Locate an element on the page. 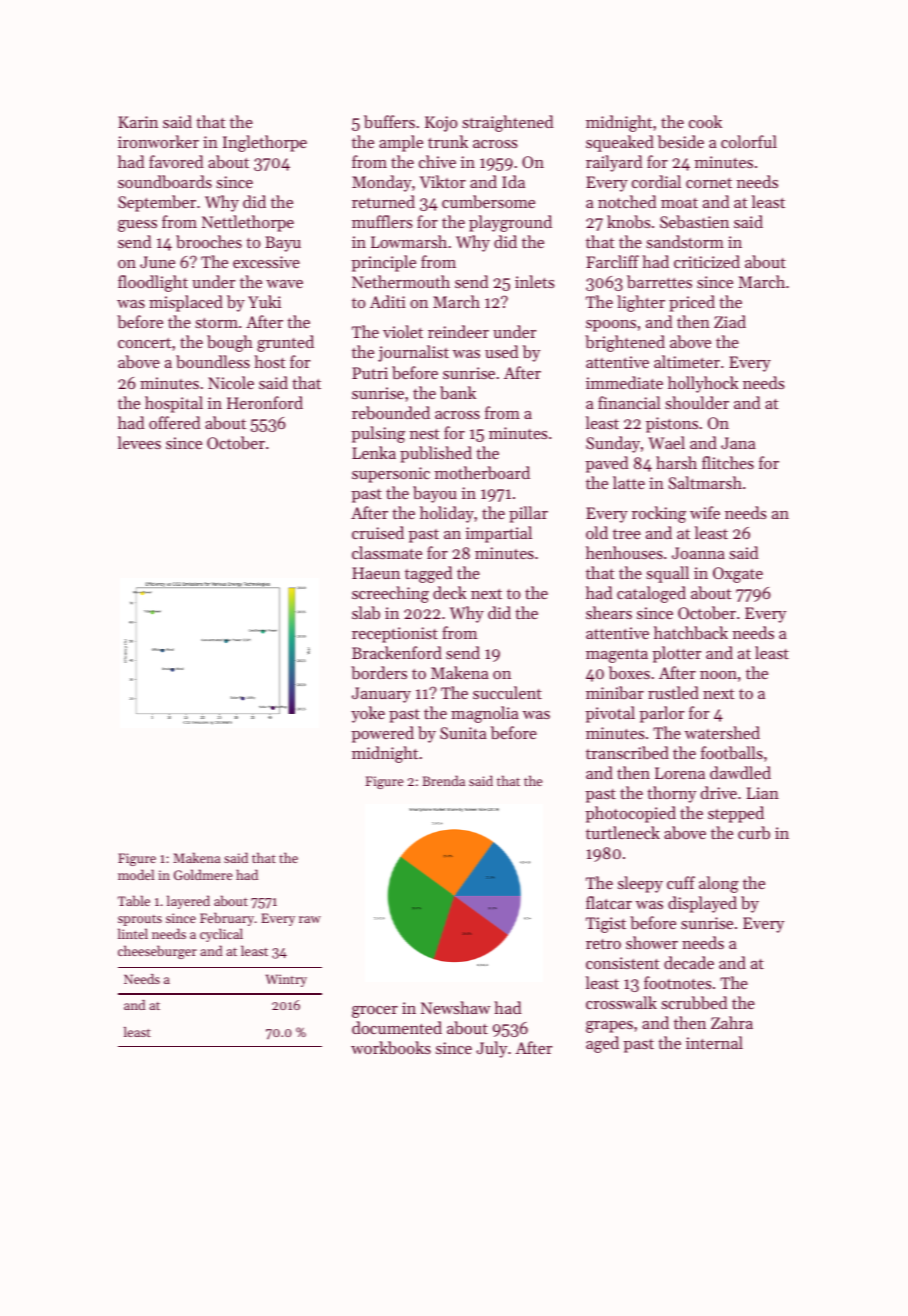  holiday is located at coordinates (447, 514).
